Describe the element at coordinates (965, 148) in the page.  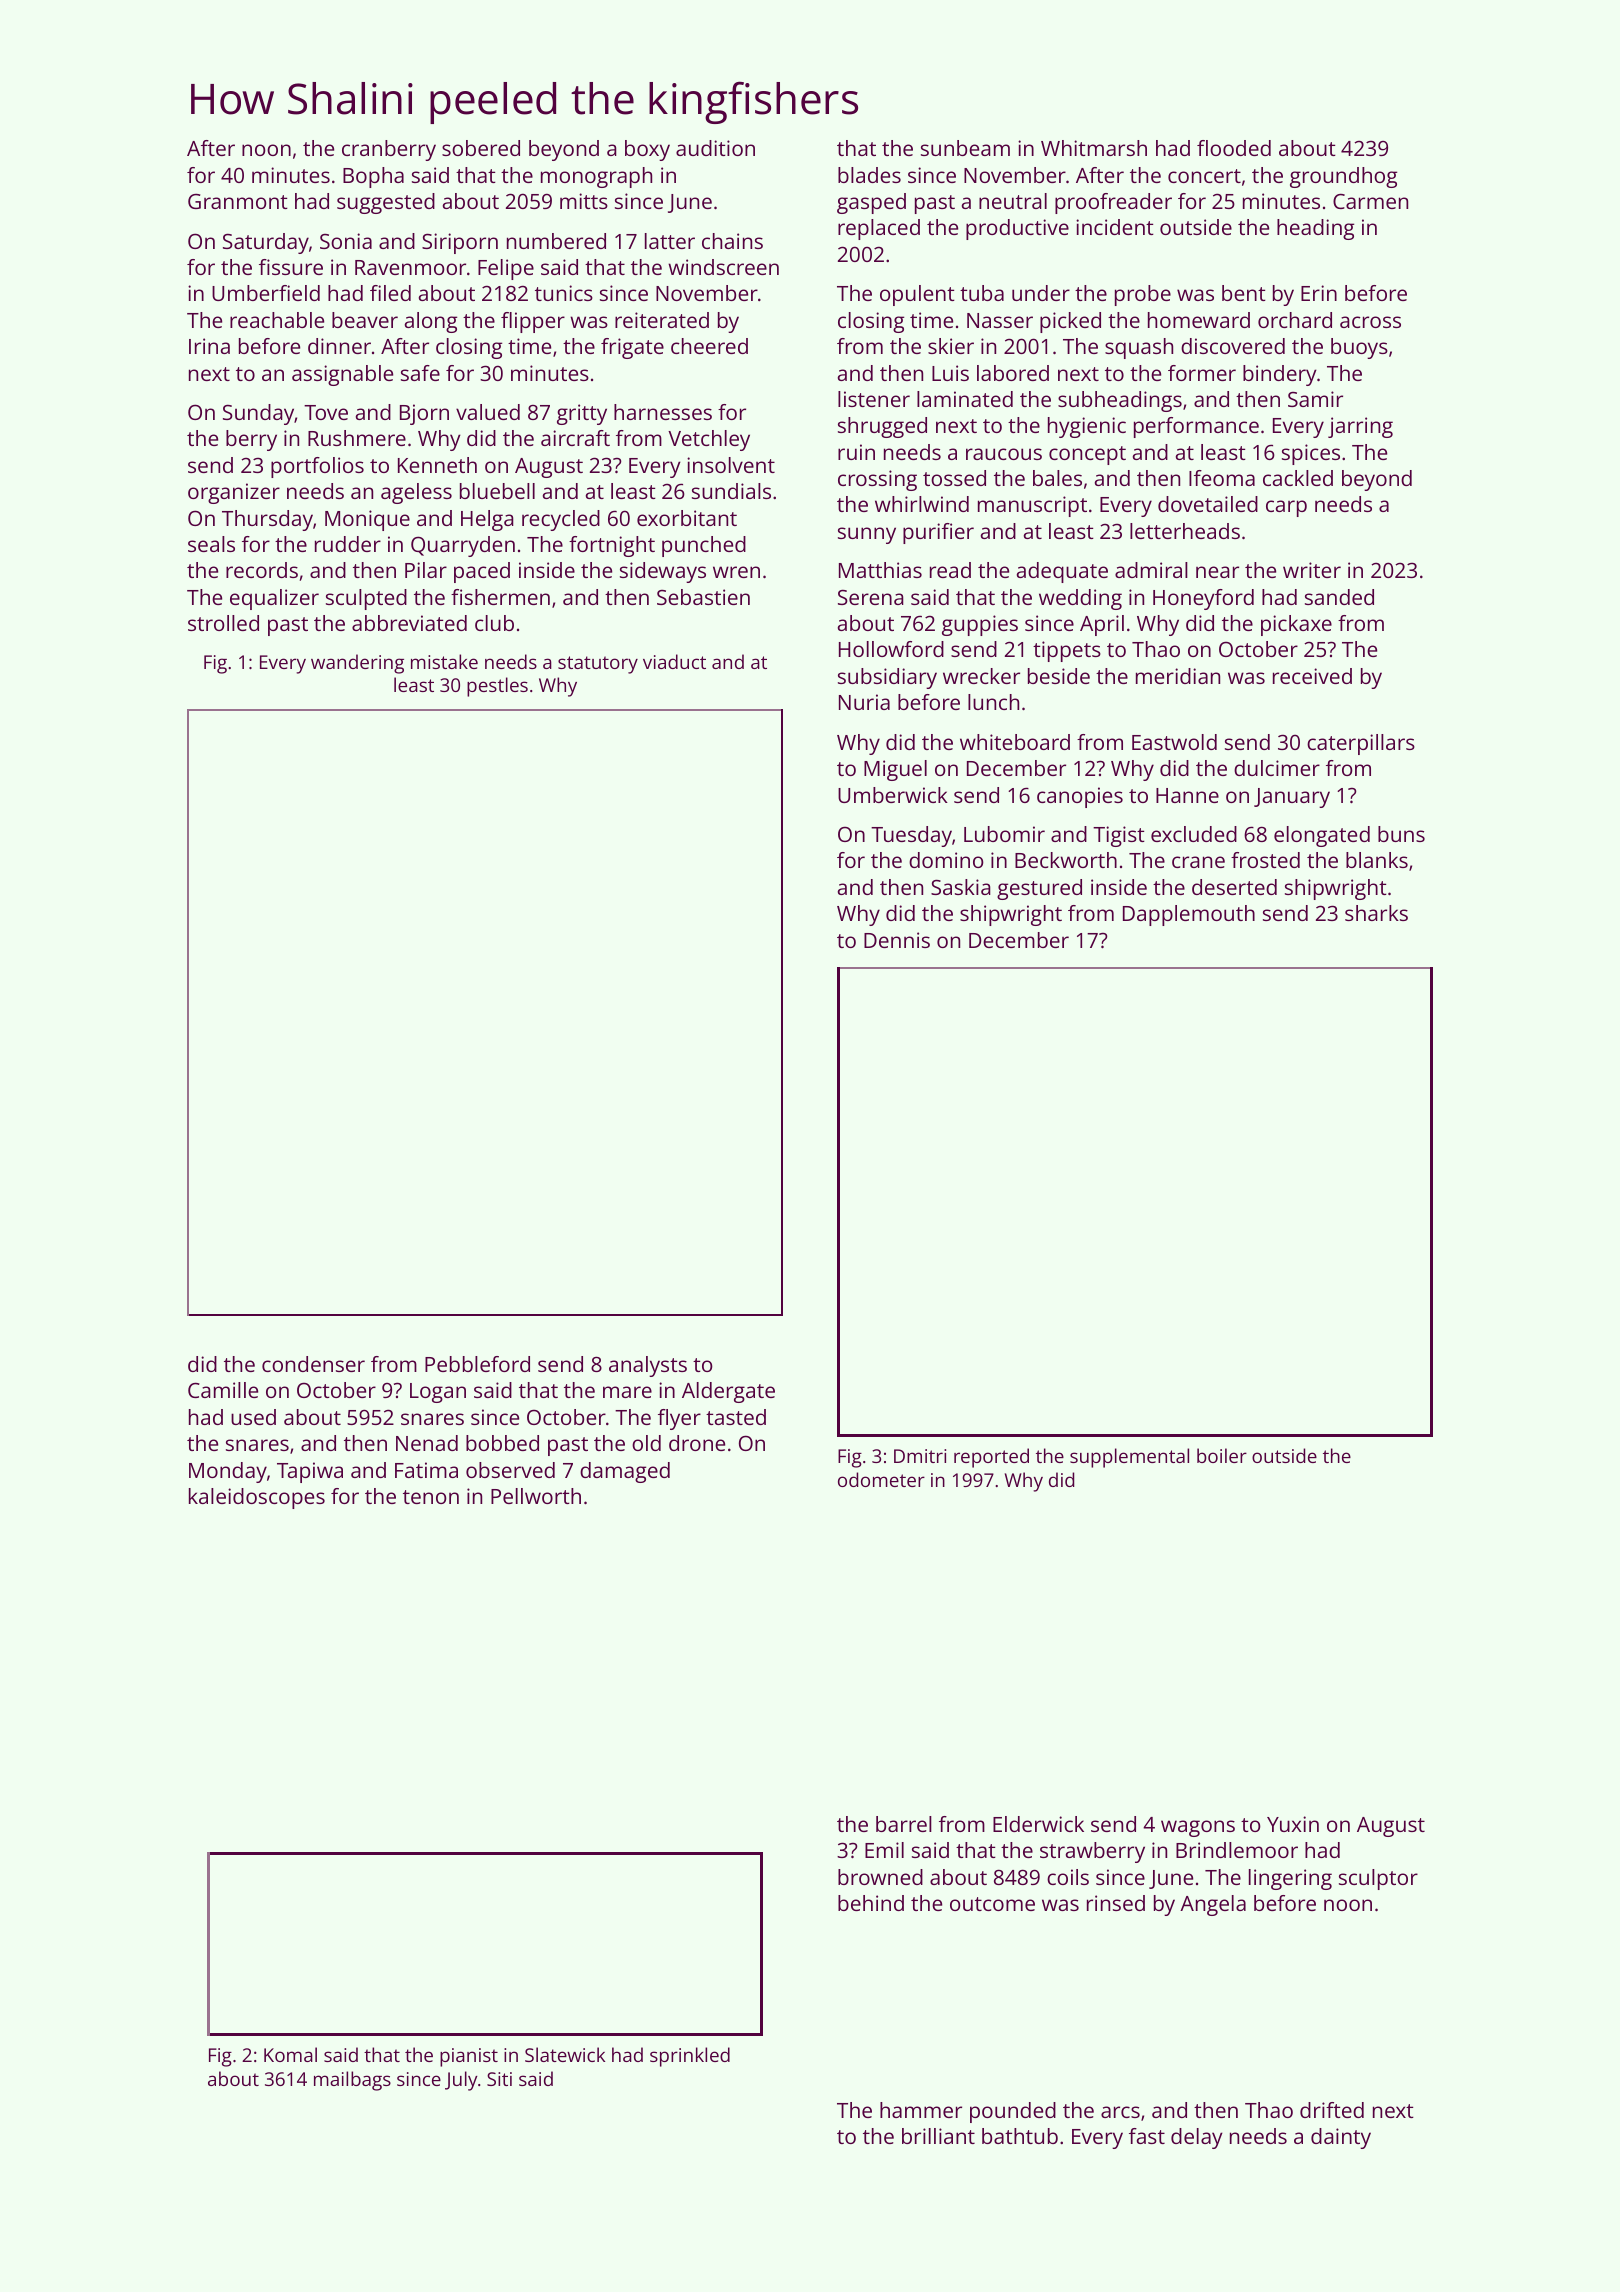
I see `sunbeam` at that location.
